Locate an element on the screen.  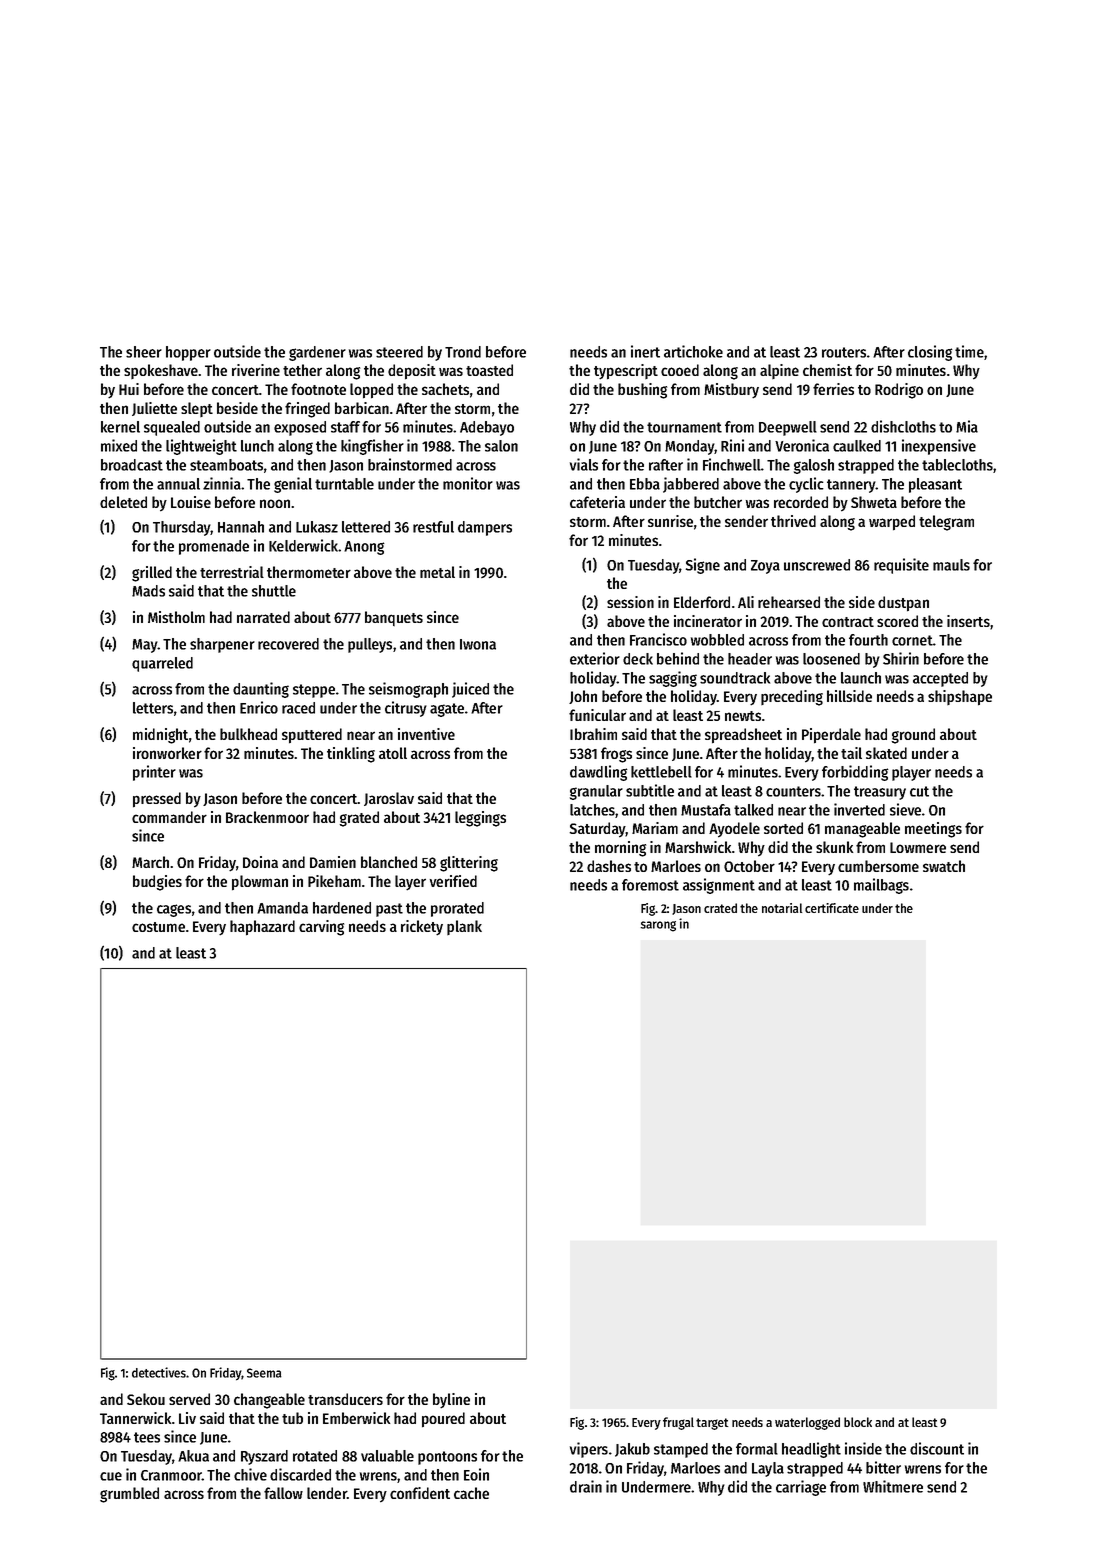
block is located at coordinates (858, 1422).
